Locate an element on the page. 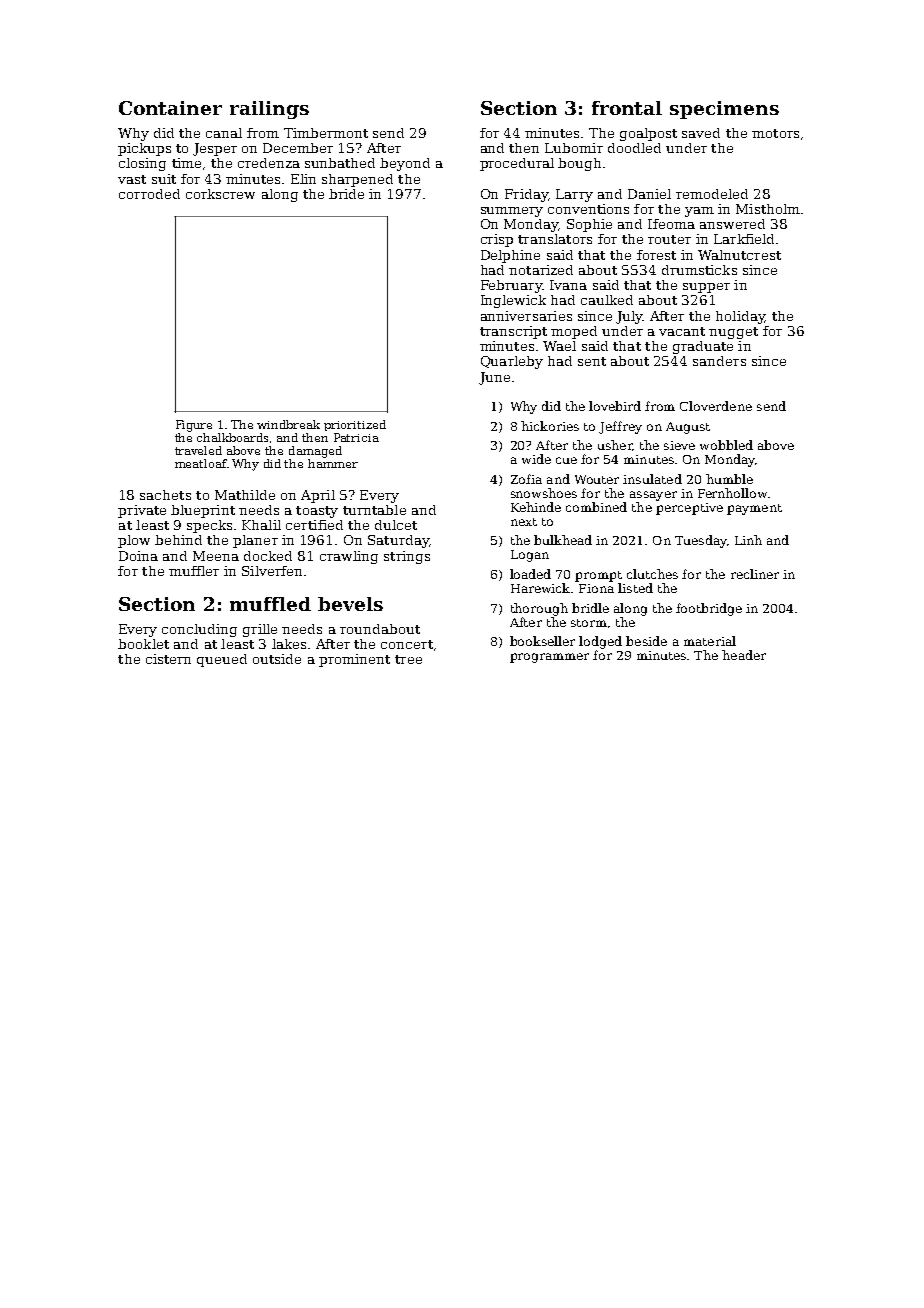  transcript is located at coordinates (513, 332).
